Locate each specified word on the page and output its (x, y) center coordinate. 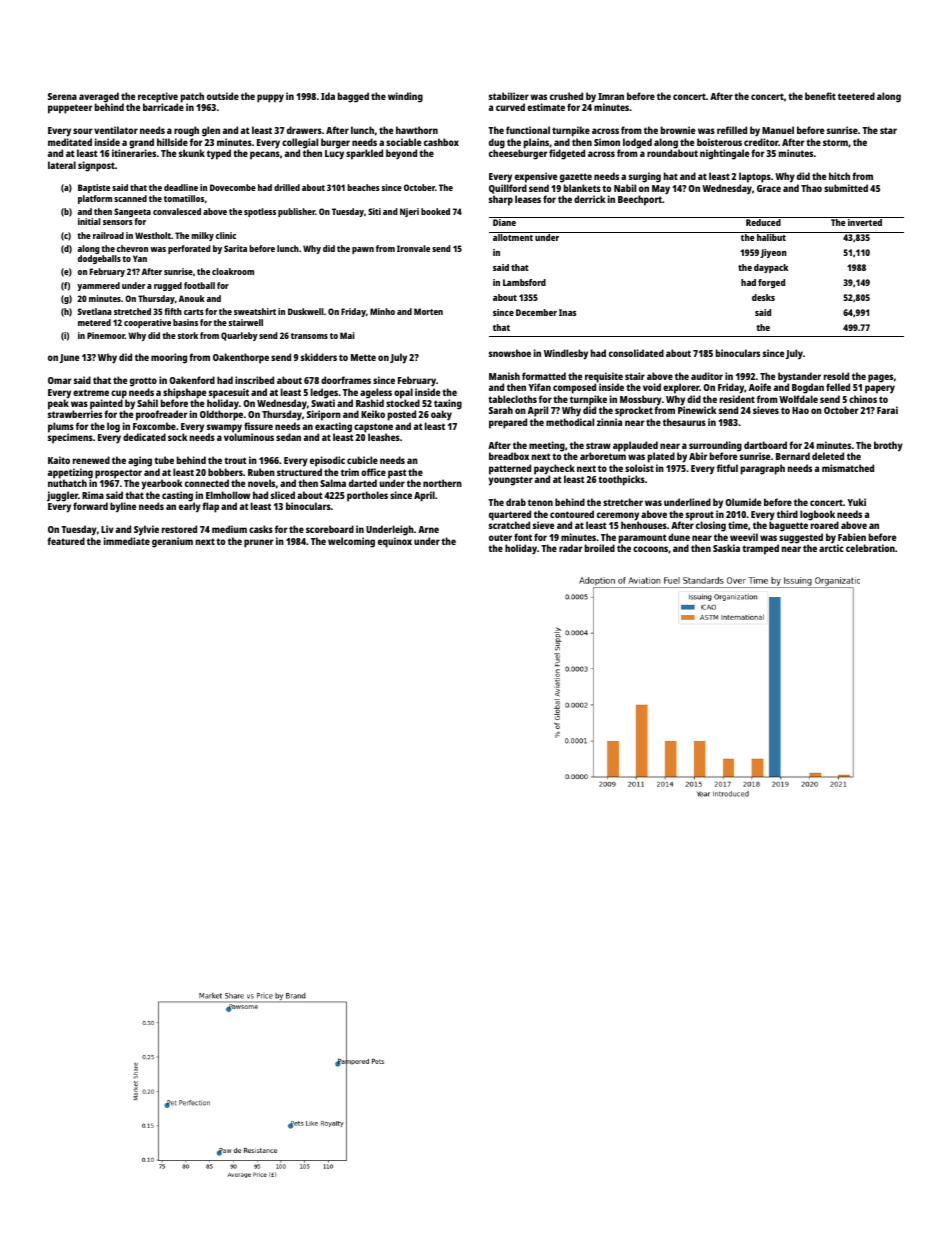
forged (771, 283)
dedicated (144, 437)
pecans (265, 155)
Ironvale (413, 248)
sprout (700, 516)
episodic (327, 461)
